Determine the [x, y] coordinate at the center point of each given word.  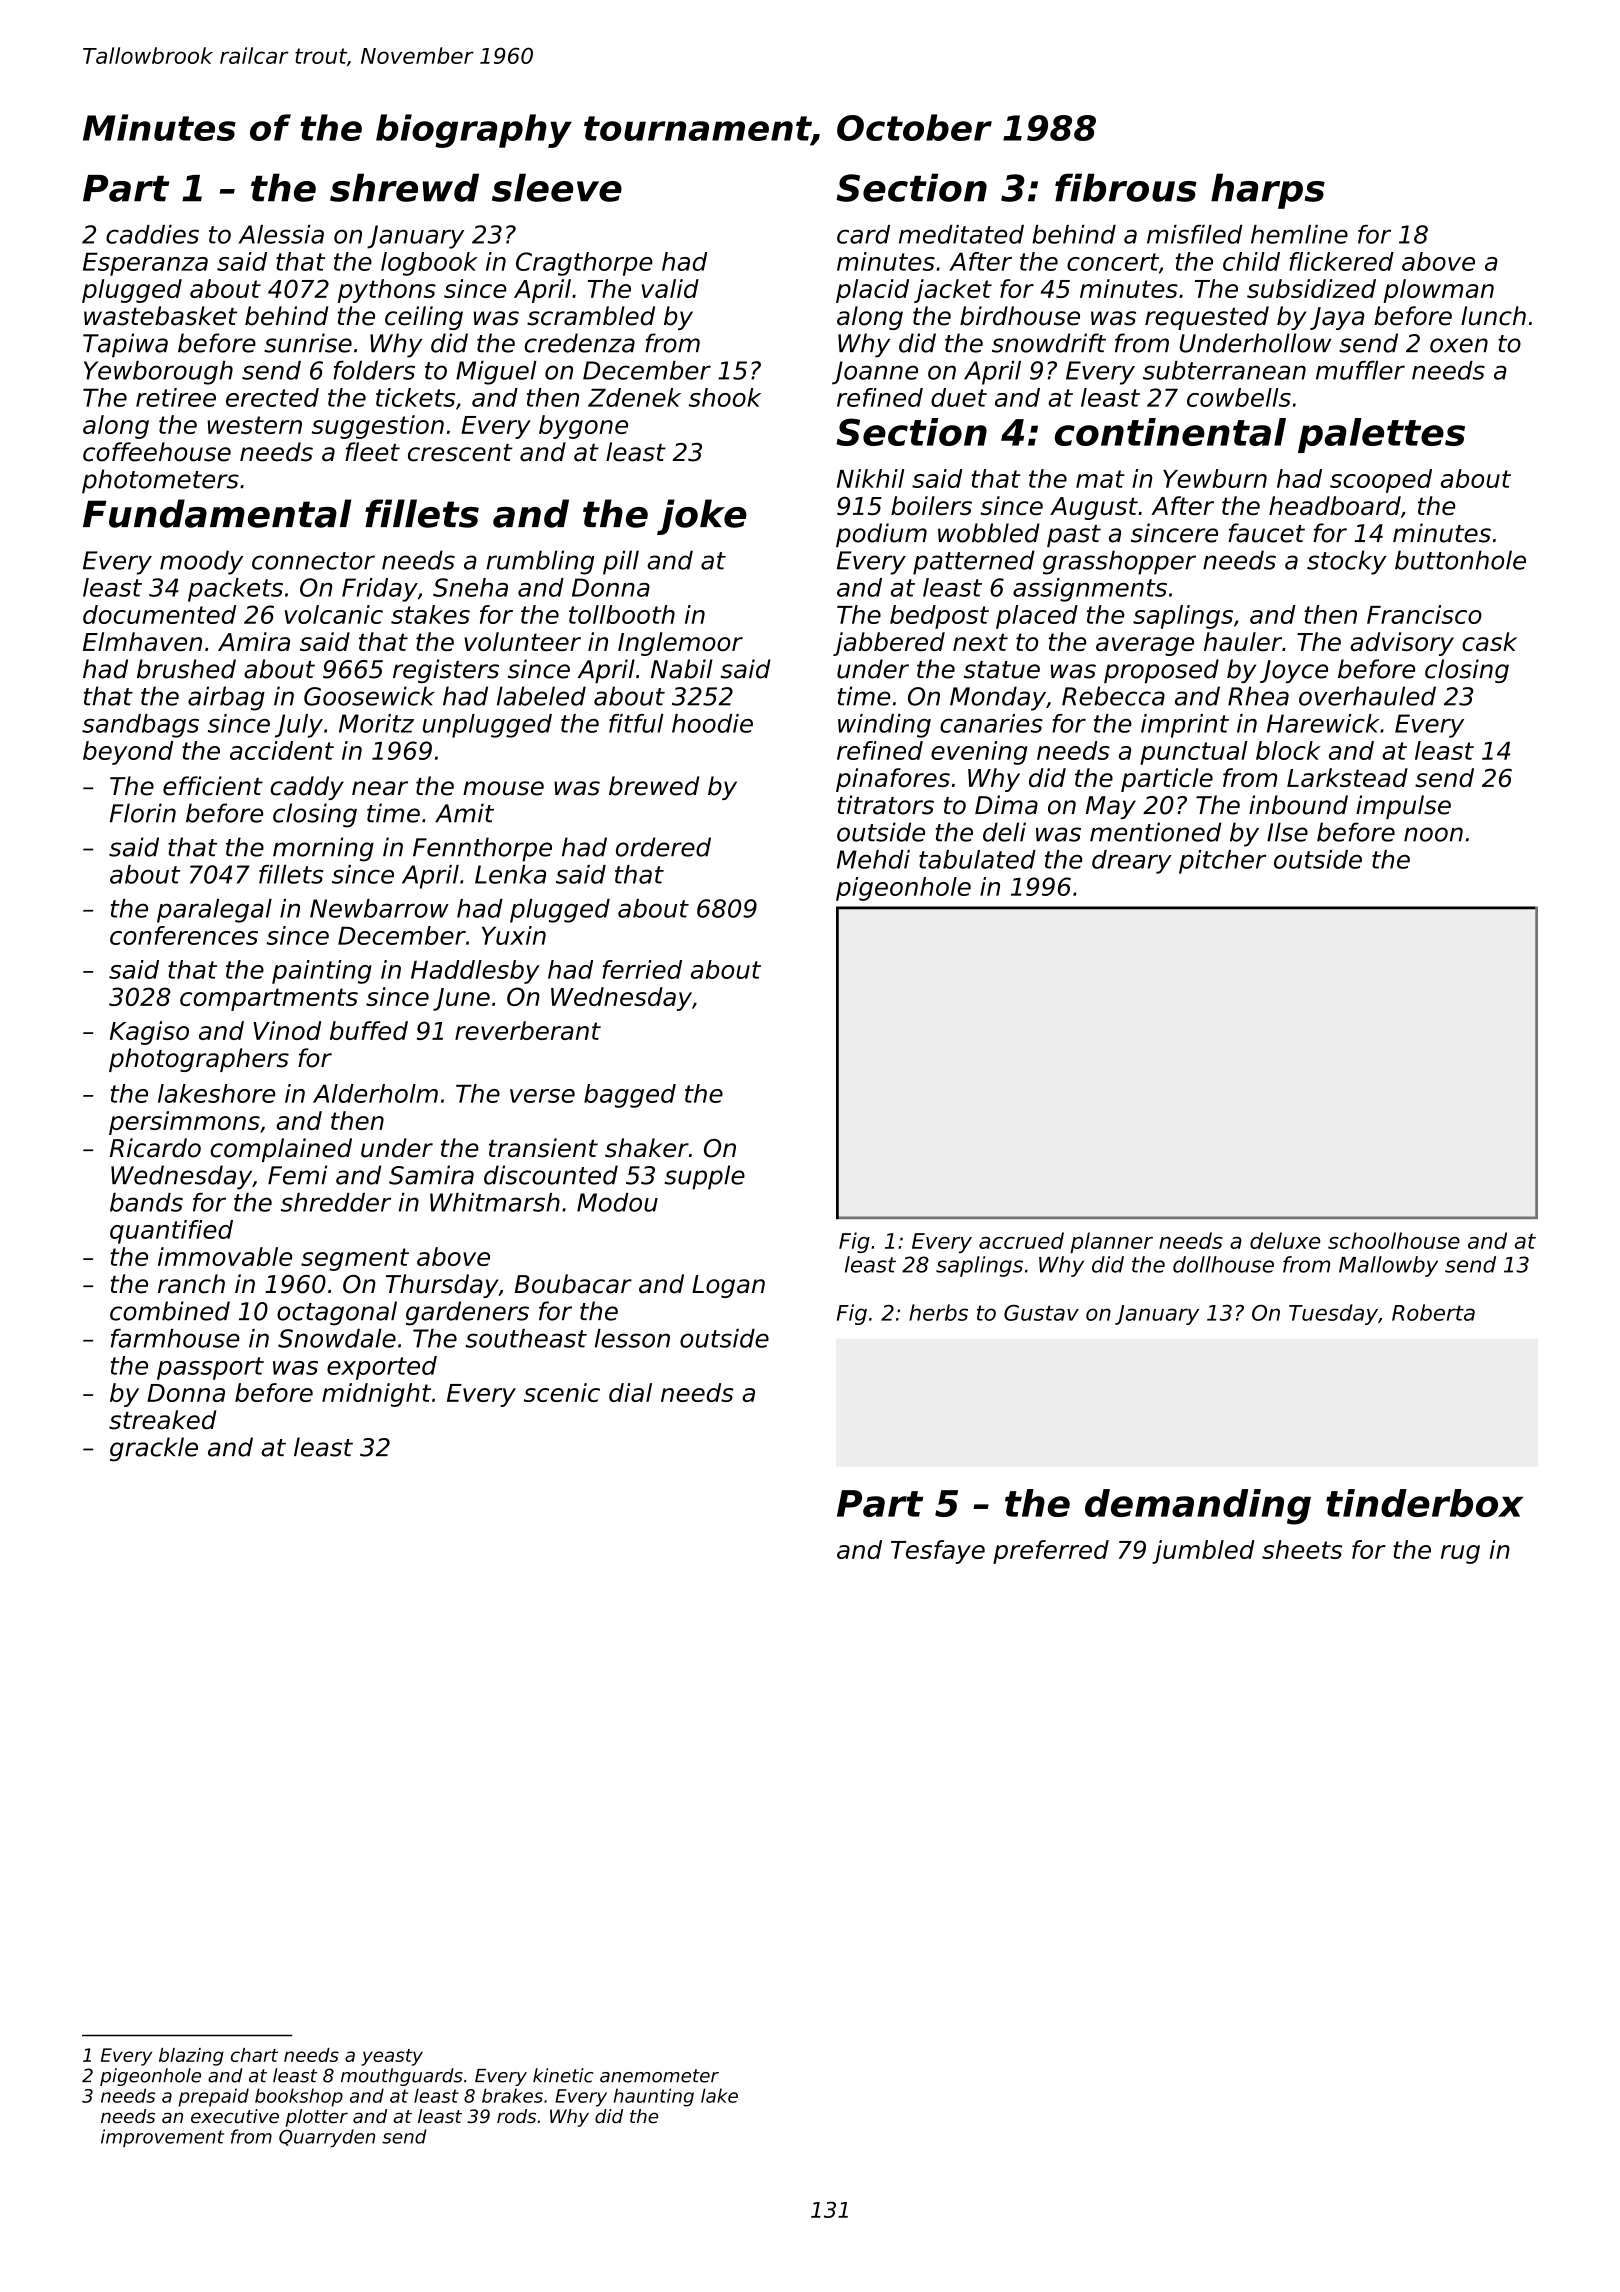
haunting [654, 2097]
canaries [991, 723]
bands [146, 1202]
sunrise [308, 343]
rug [1460, 1554]
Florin [143, 813]
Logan [728, 1286]
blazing [191, 2057]
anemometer [659, 2076]
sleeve [557, 187]
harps [1268, 191]
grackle [154, 1449]
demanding [1198, 1507]
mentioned [1155, 832]
